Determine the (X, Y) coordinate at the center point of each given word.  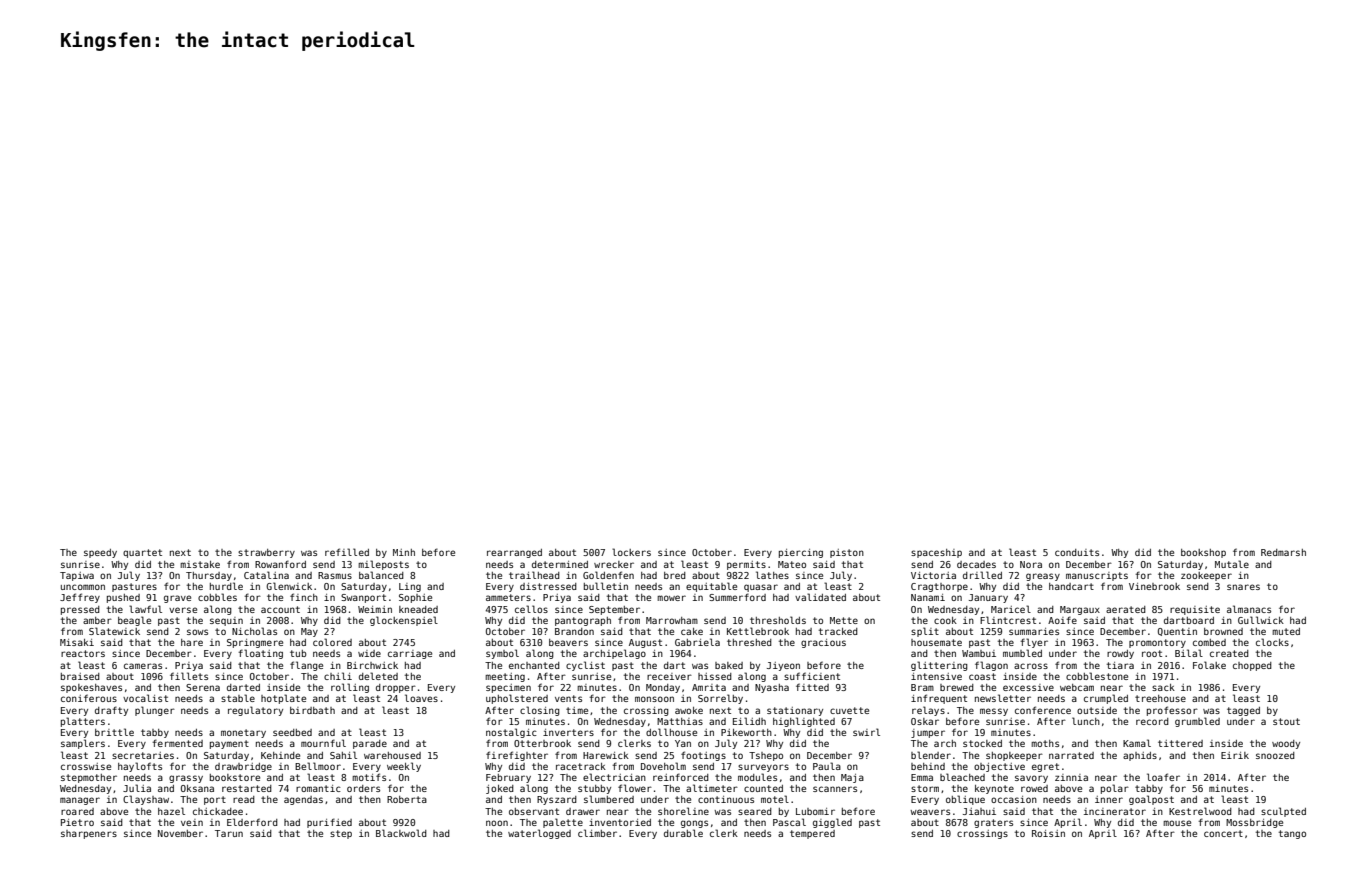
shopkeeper (1014, 756)
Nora (1031, 564)
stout (1286, 721)
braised (80, 676)
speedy (100, 553)
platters (83, 722)
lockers (631, 552)
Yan (683, 743)
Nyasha (772, 688)
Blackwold (401, 833)
